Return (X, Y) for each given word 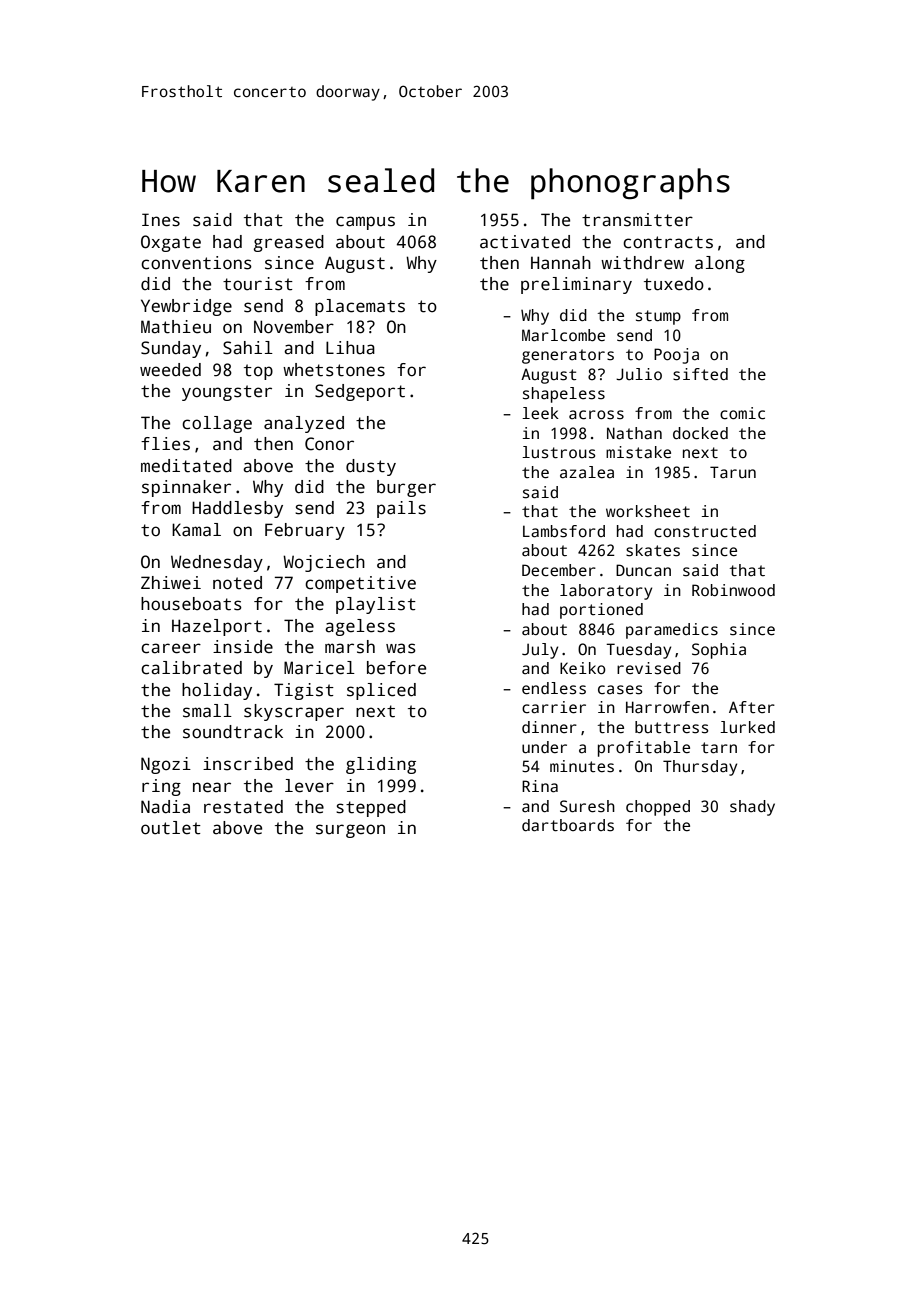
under (544, 747)
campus (365, 223)
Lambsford (564, 531)
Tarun (733, 472)
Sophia (719, 651)
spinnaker (186, 488)
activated (525, 242)
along (720, 264)
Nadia (165, 807)
